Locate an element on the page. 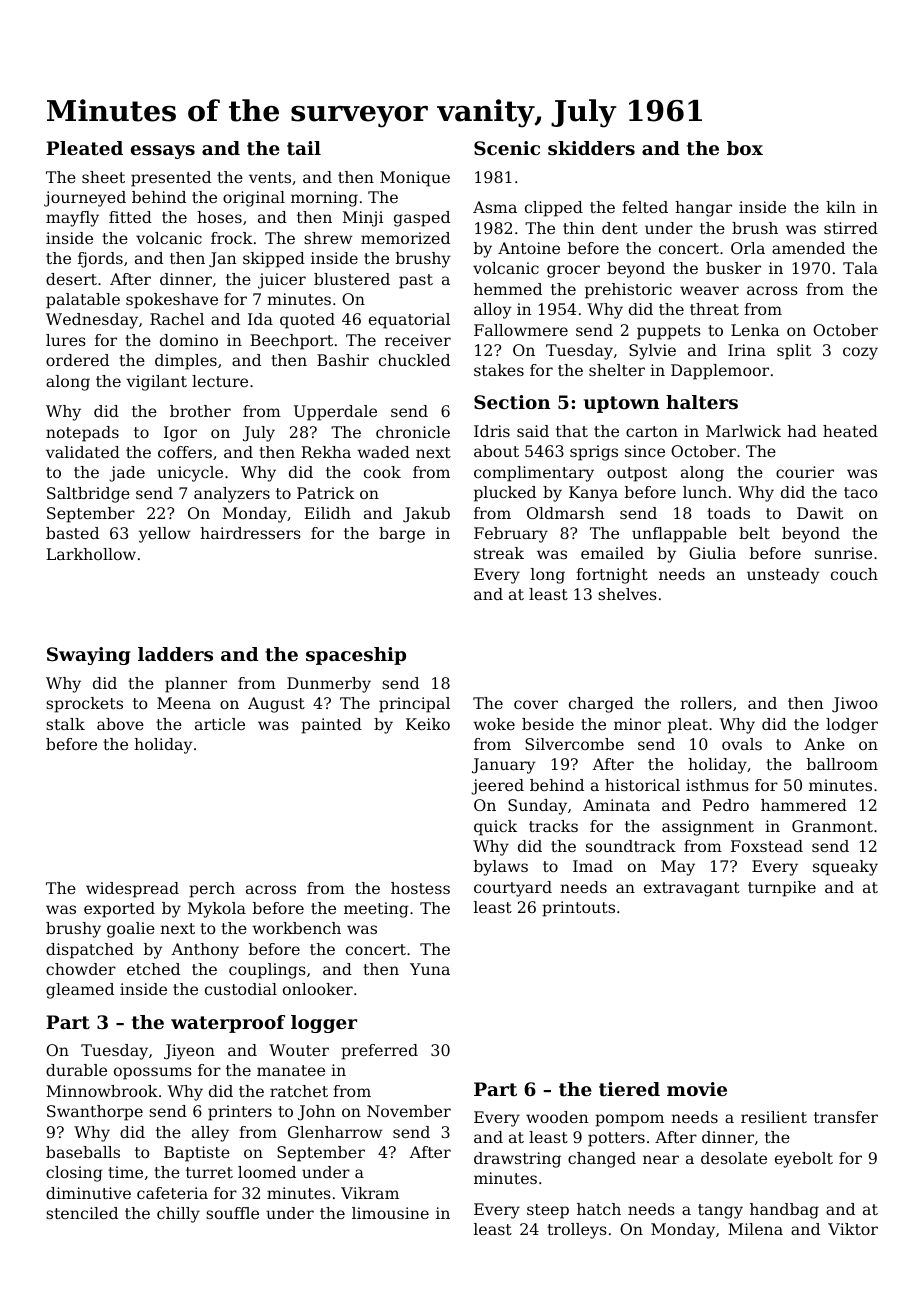  split is located at coordinates (794, 352).
